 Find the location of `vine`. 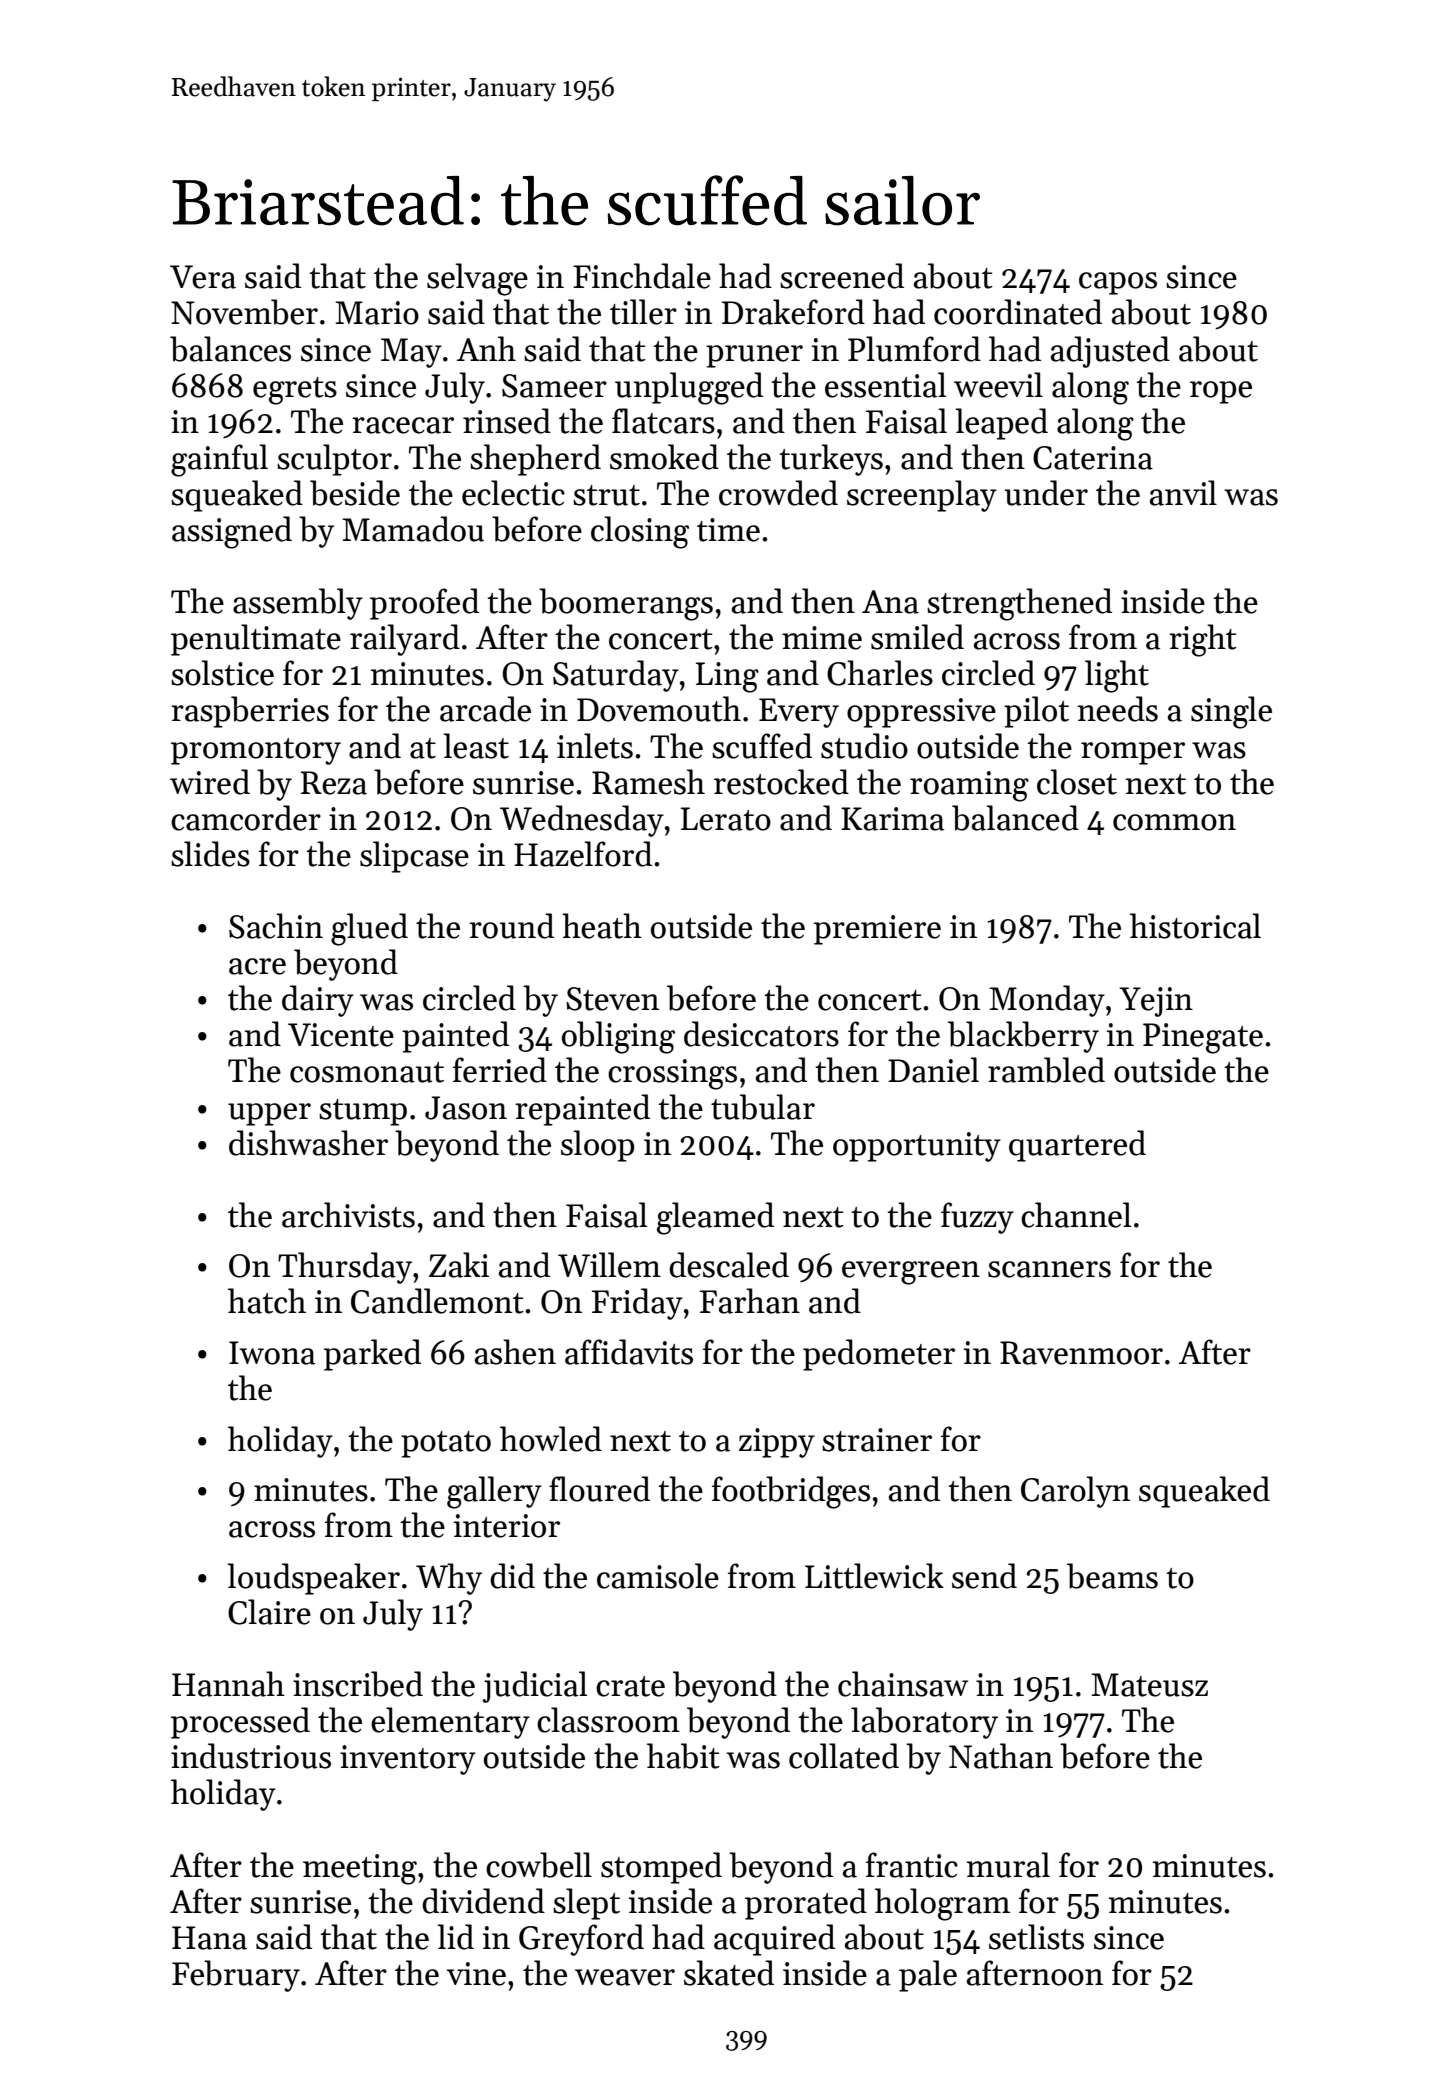

vine is located at coordinates (476, 1974).
